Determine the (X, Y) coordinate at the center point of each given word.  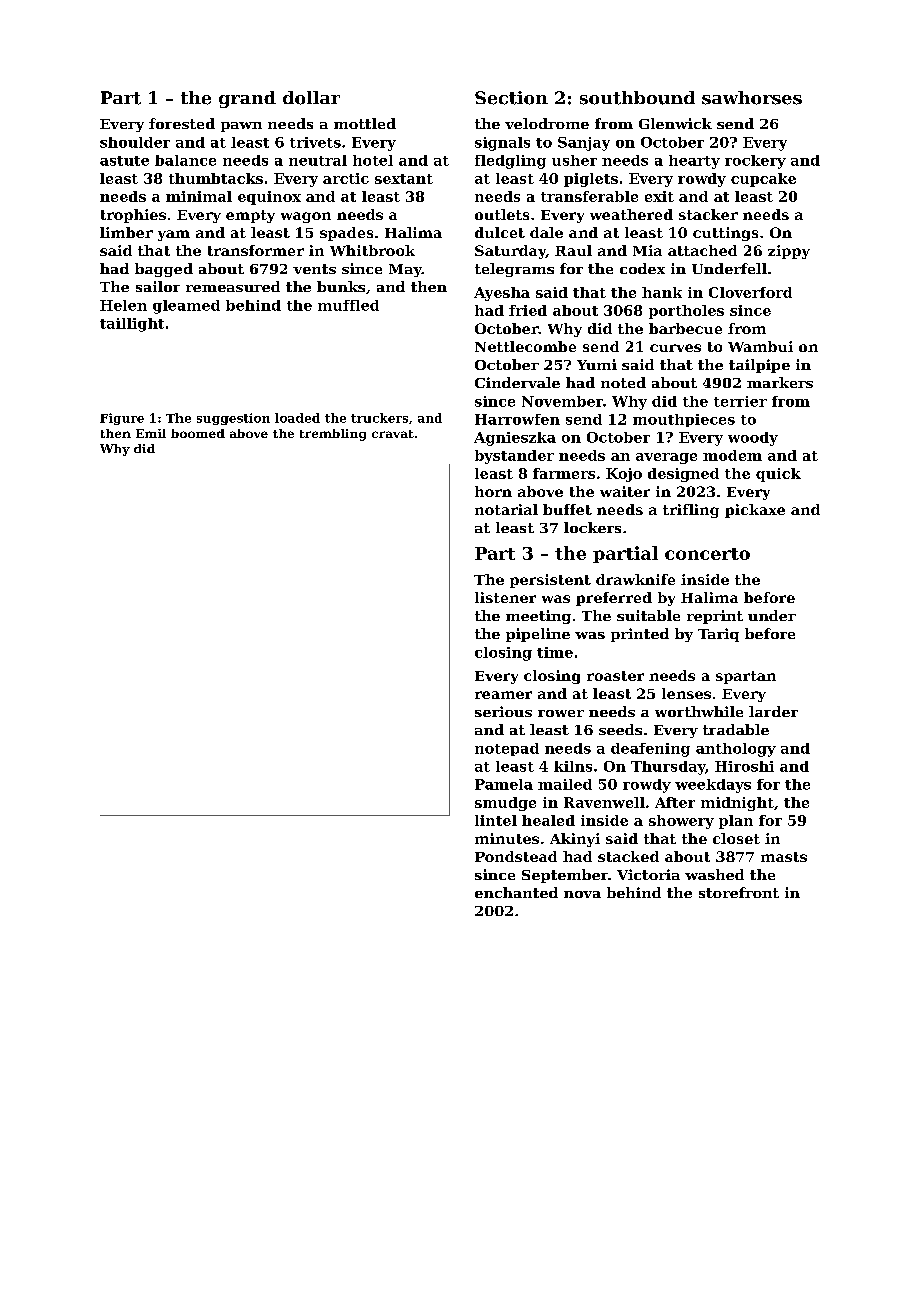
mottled (365, 123)
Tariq (718, 635)
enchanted (516, 892)
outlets (502, 214)
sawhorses (752, 98)
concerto (707, 554)
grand (247, 99)
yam (174, 235)
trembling (333, 435)
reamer (503, 695)
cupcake (763, 180)
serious (503, 711)
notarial (506, 509)
